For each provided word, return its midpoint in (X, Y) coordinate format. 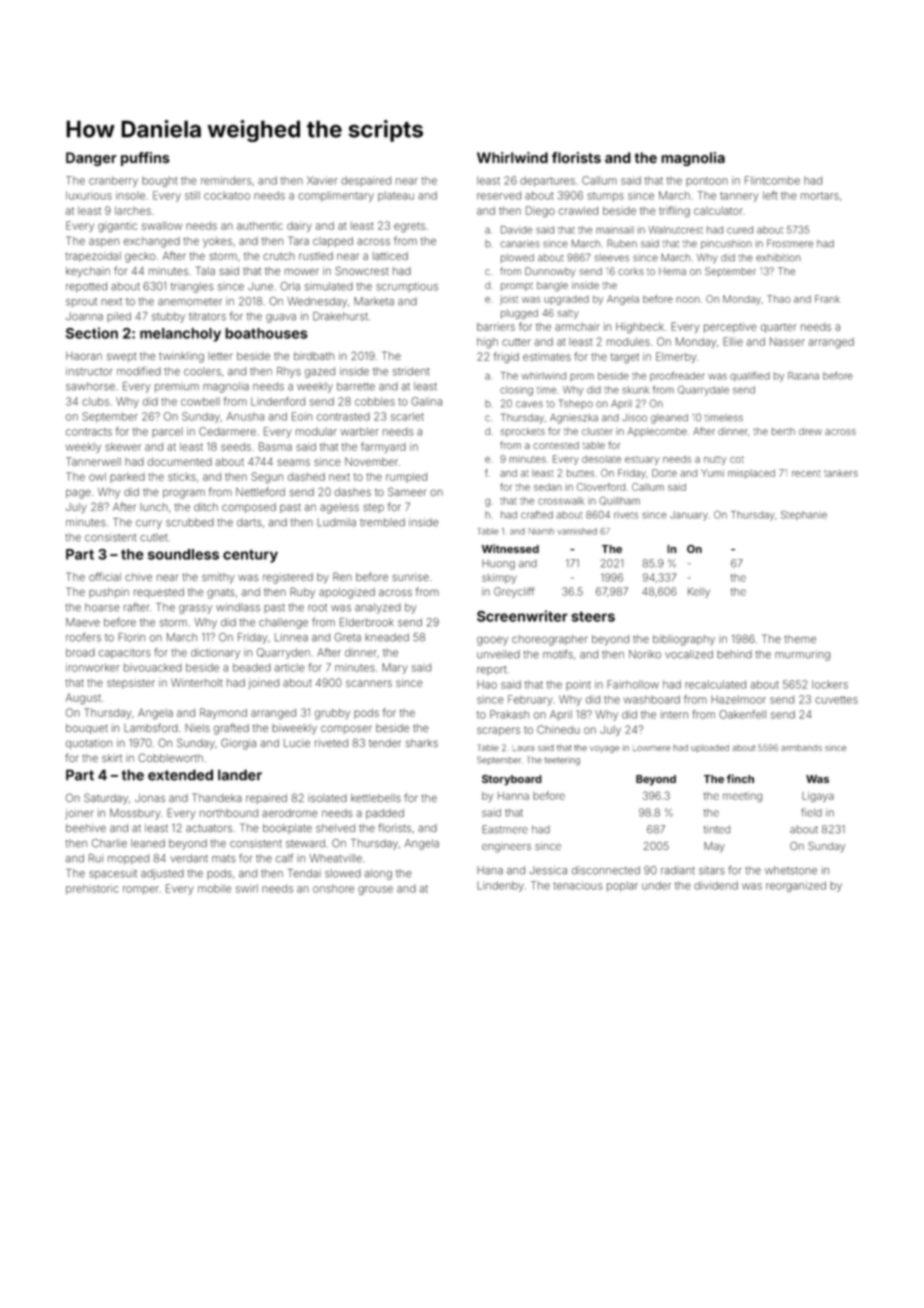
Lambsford (151, 727)
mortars (820, 196)
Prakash (509, 714)
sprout (81, 302)
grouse (375, 890)
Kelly (699, 592)
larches (133, 211)
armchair (577, 326)
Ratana (803, 376)
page (78, 494)
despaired (366, 181)
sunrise (410, 577)
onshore (333, 888)
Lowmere (651, 748)
